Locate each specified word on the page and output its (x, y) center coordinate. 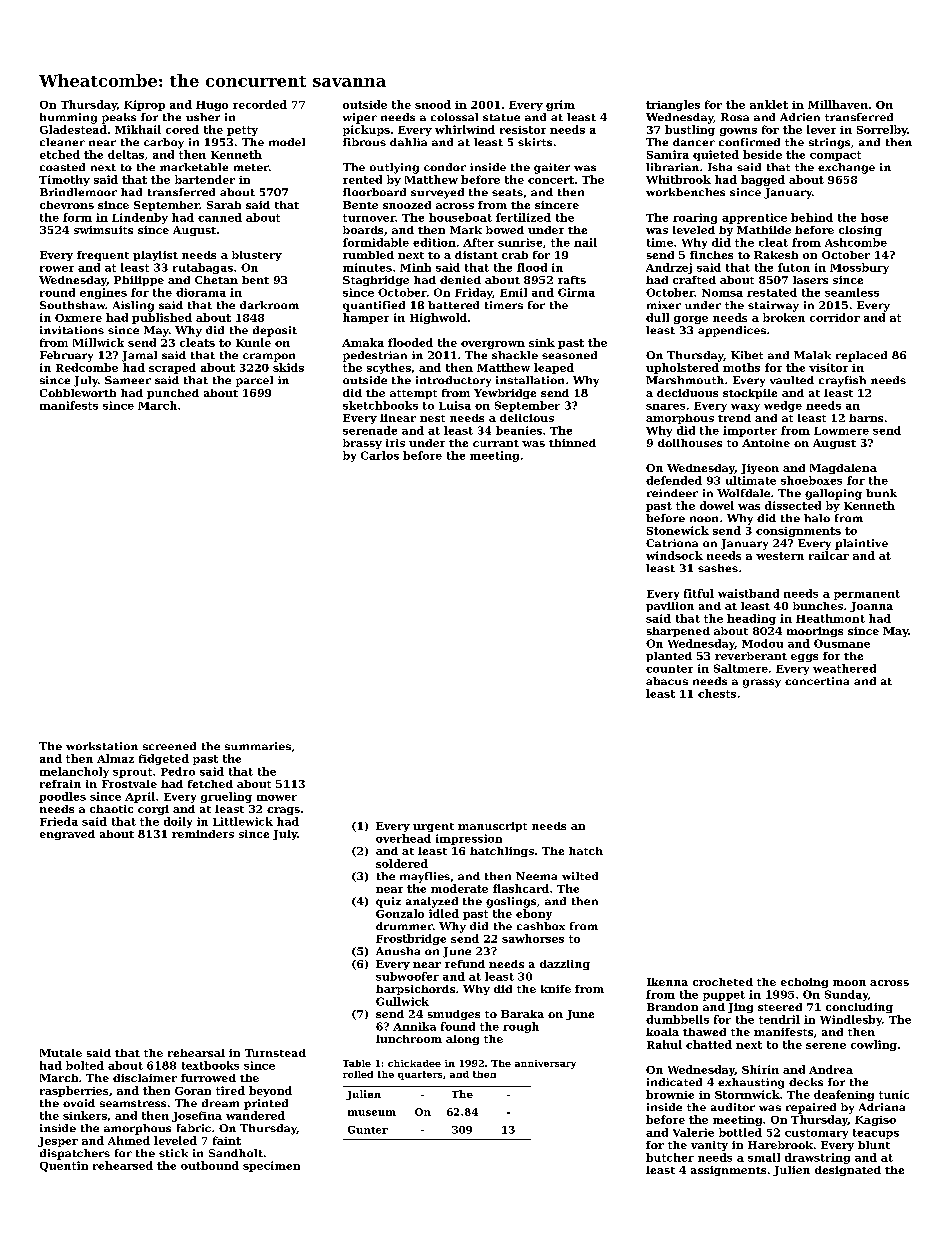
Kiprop (144, 105)
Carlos (380, 455)
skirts (535, 142)
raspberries (74, 1091)
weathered (844, 668)
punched (173, 394)
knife (556, 989)
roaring (695, 218)
